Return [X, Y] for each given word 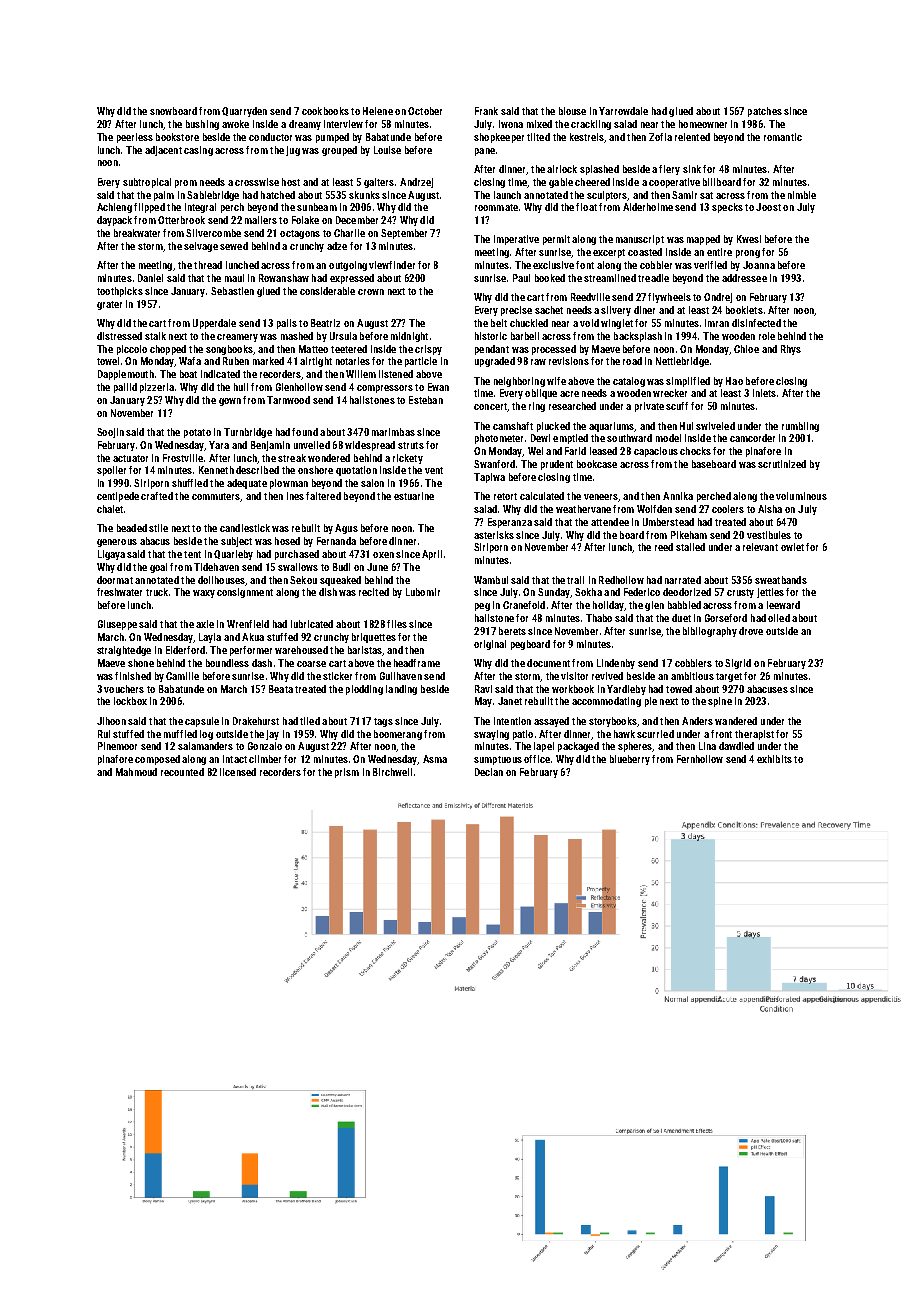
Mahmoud [136, 772]
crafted [157, 496]
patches [765, 112]
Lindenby [616, 664]
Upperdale [214, 324]
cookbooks [325, 111]
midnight [409, 337]
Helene [378, 111]
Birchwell [392, 772]
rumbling [800, 427]
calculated [542, 496]
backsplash [638, 337]
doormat [115, 580]
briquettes [374, 638]
